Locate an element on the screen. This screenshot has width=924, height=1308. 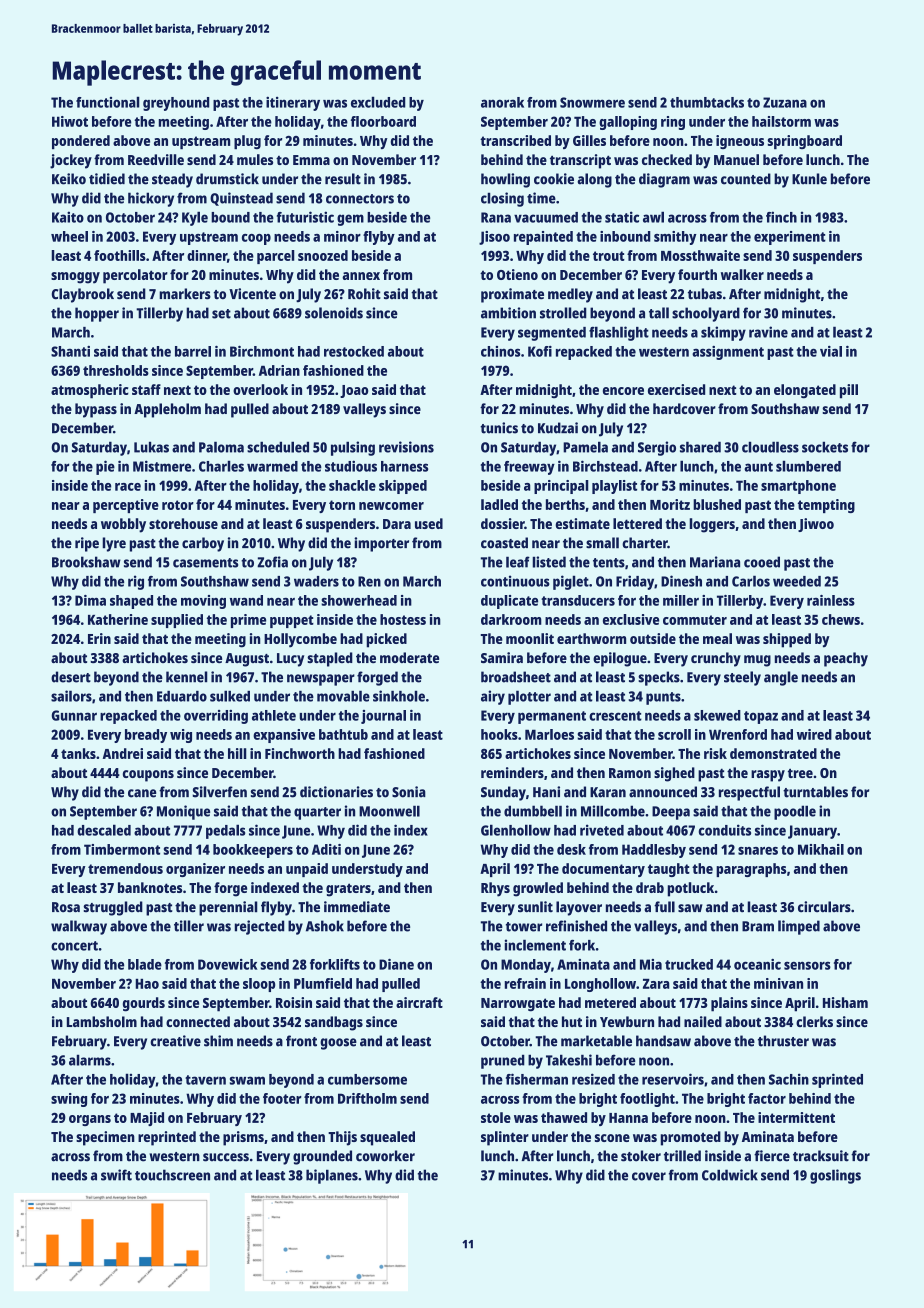
Kaito is located at coordinates (68, 217).
